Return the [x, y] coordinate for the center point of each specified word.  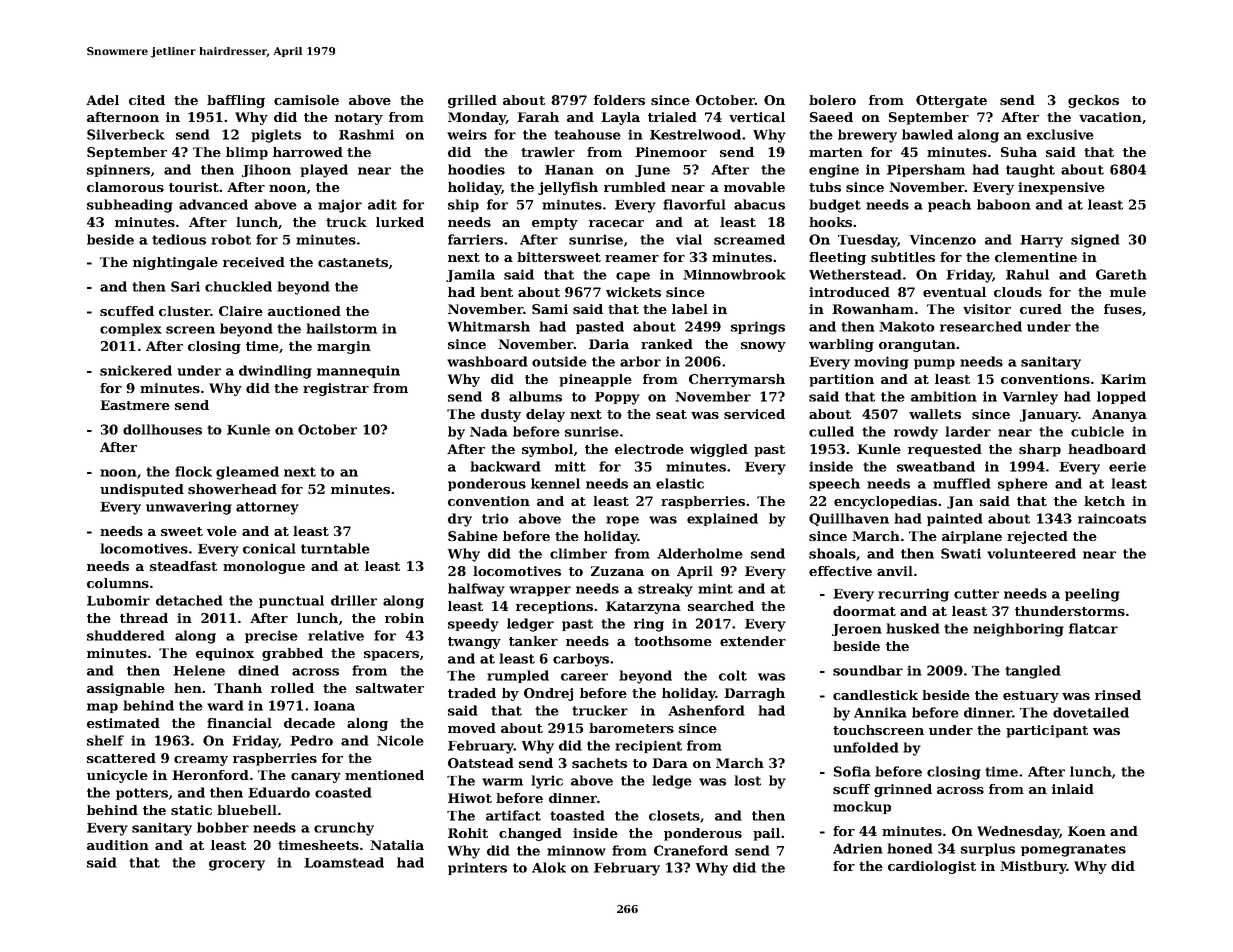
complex [131, 329]
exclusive [1060, 134]
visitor [987, 309]
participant [1047, 731]
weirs [467, 134]
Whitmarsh [489, 326]
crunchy [344, 829]
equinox [225, 654]
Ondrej [548, 694]
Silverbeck [126, 134]
